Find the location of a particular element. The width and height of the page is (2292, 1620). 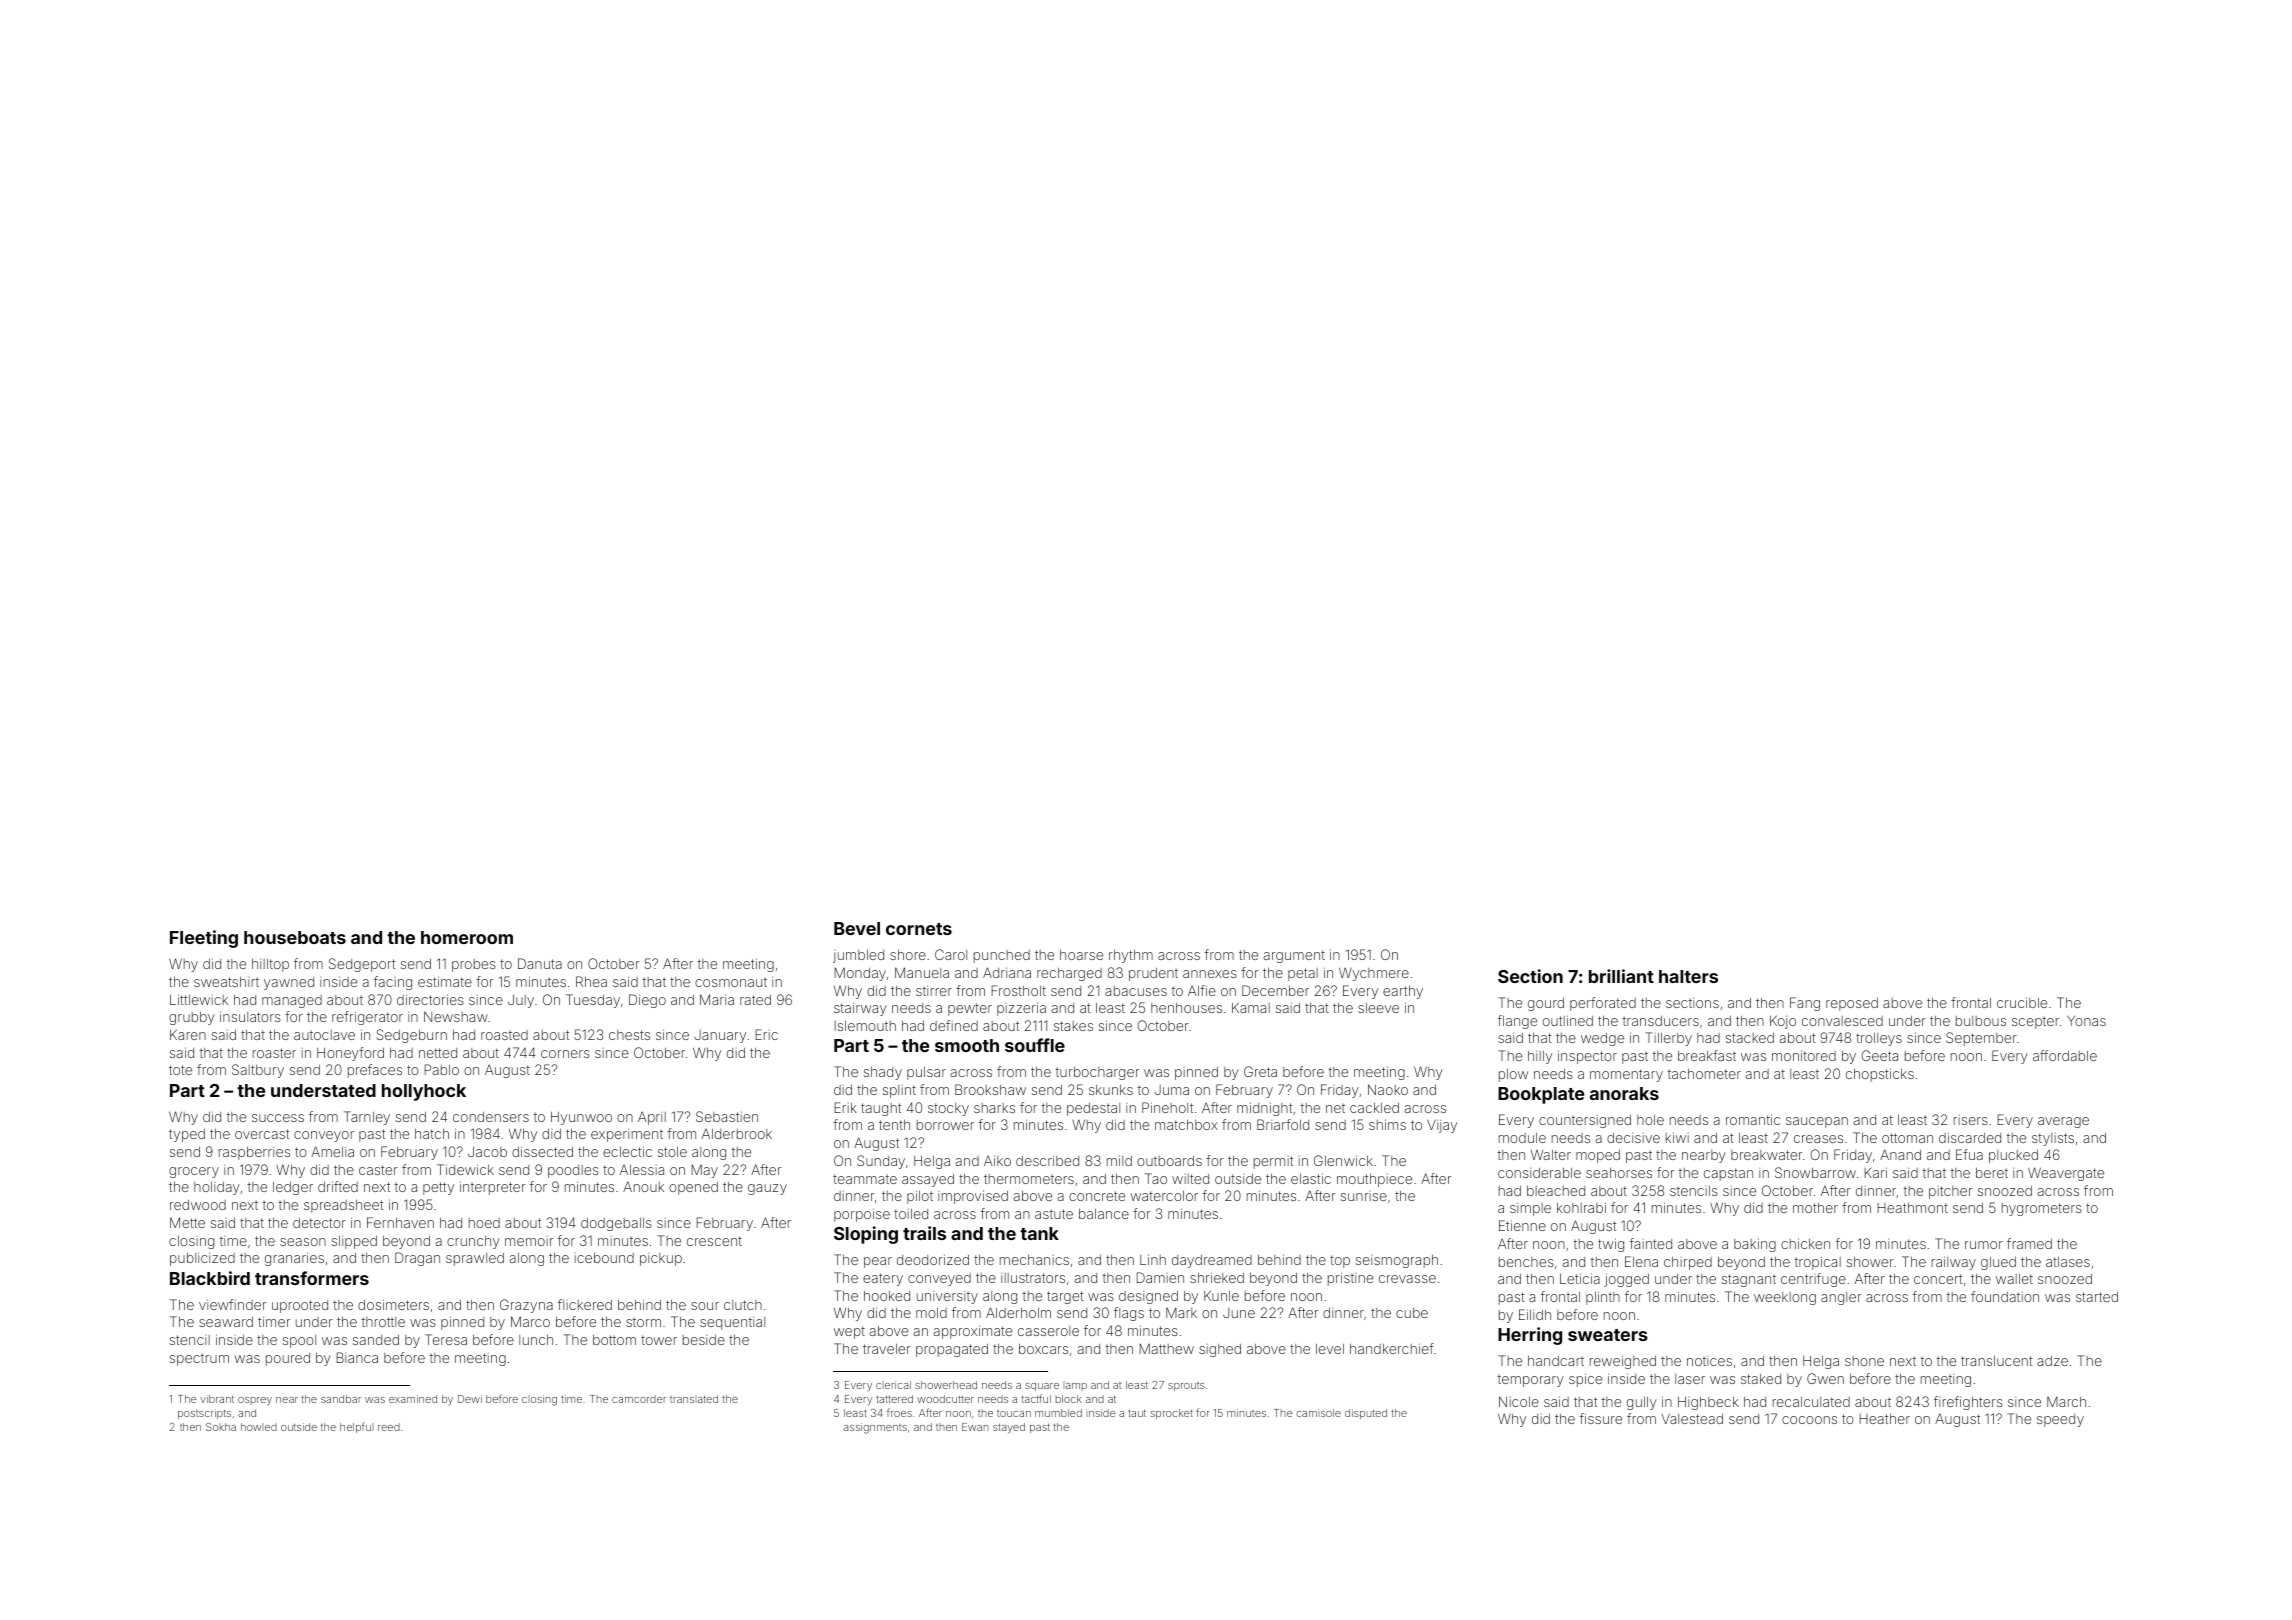

angler is located at coordinates (1841, 1298).
